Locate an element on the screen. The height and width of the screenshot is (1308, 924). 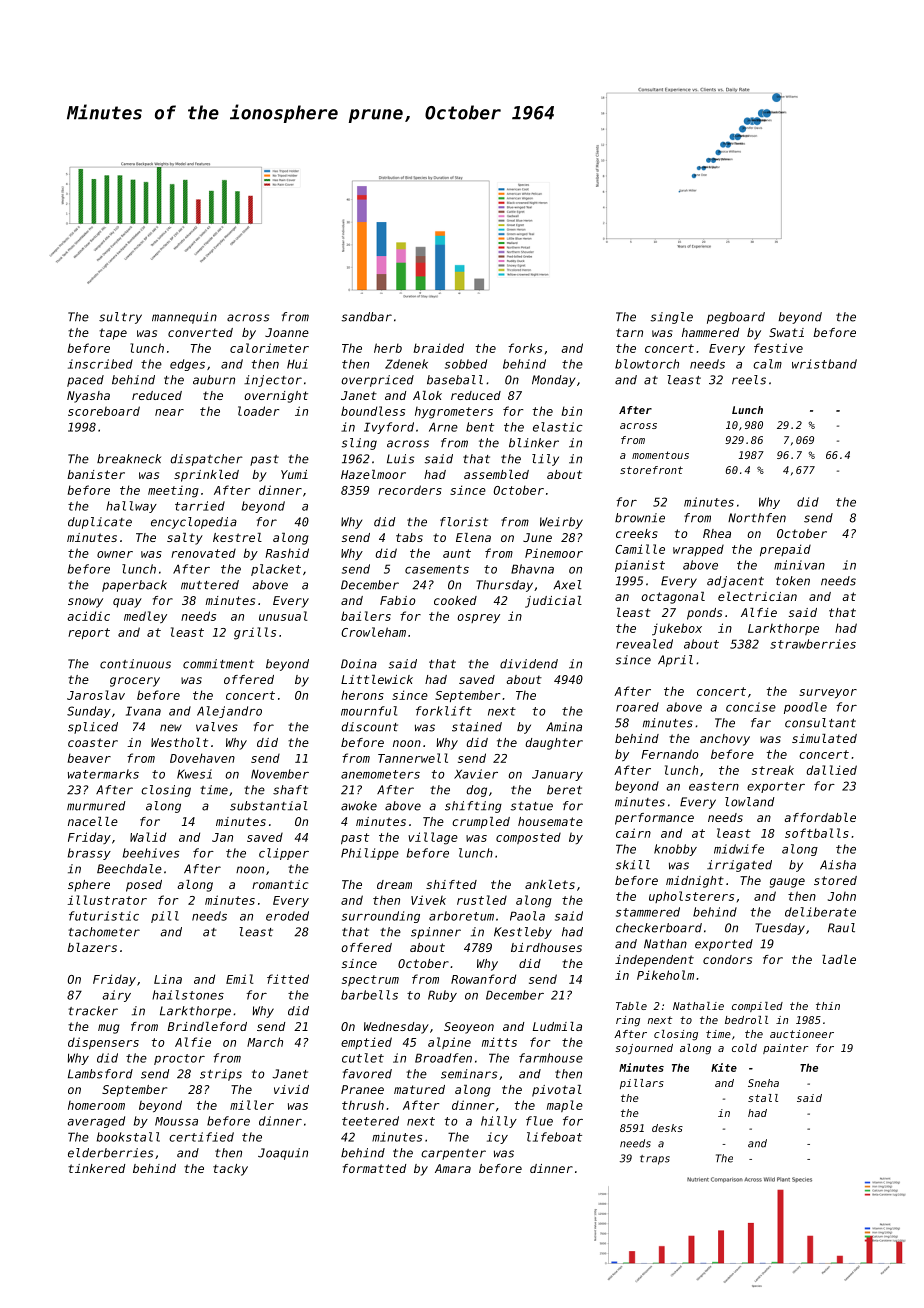
Kwesi is located at coordinates (194, 774).
